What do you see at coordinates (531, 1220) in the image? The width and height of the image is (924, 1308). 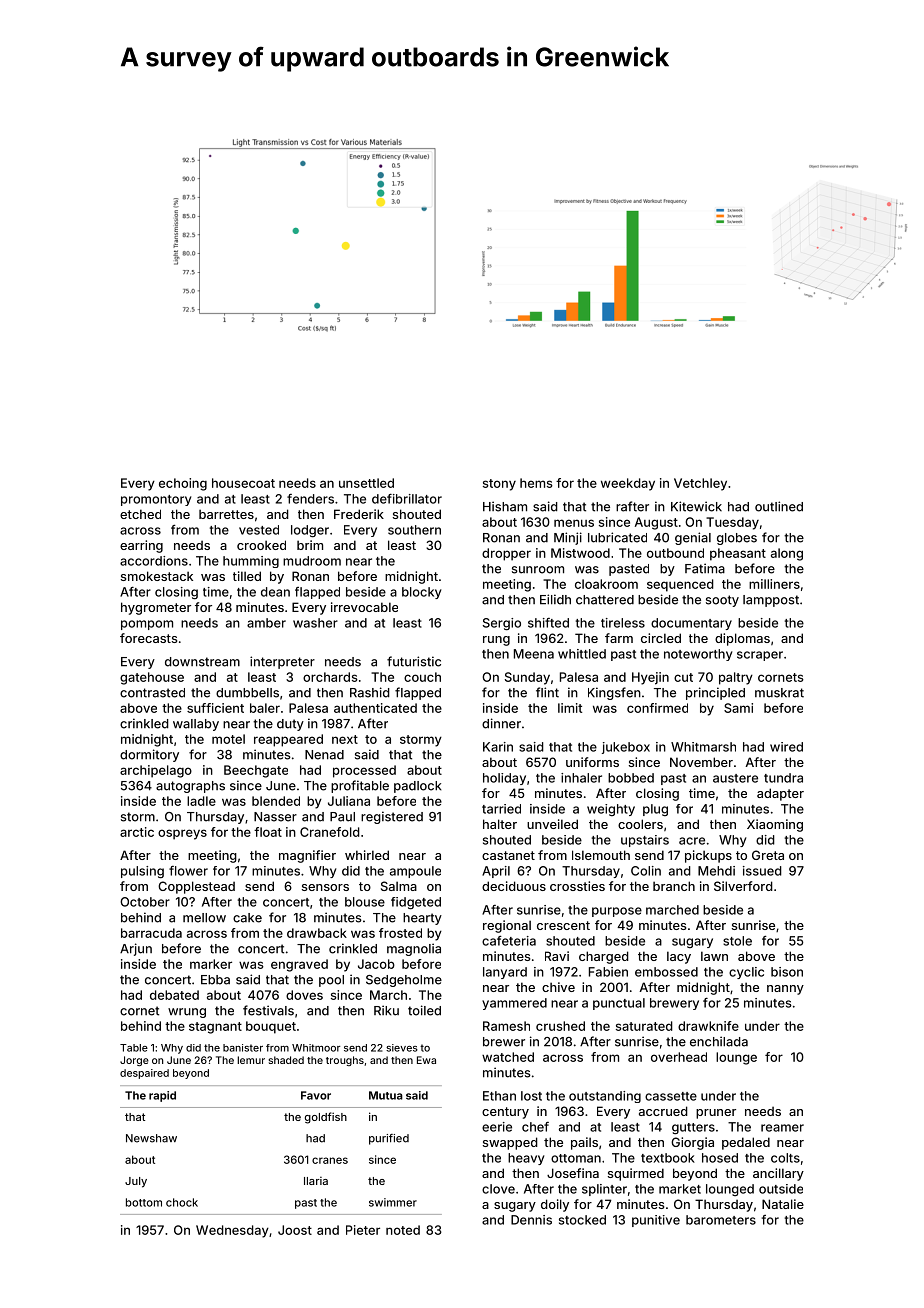 I see `Dennis` at bounding box center [531, 1220].
